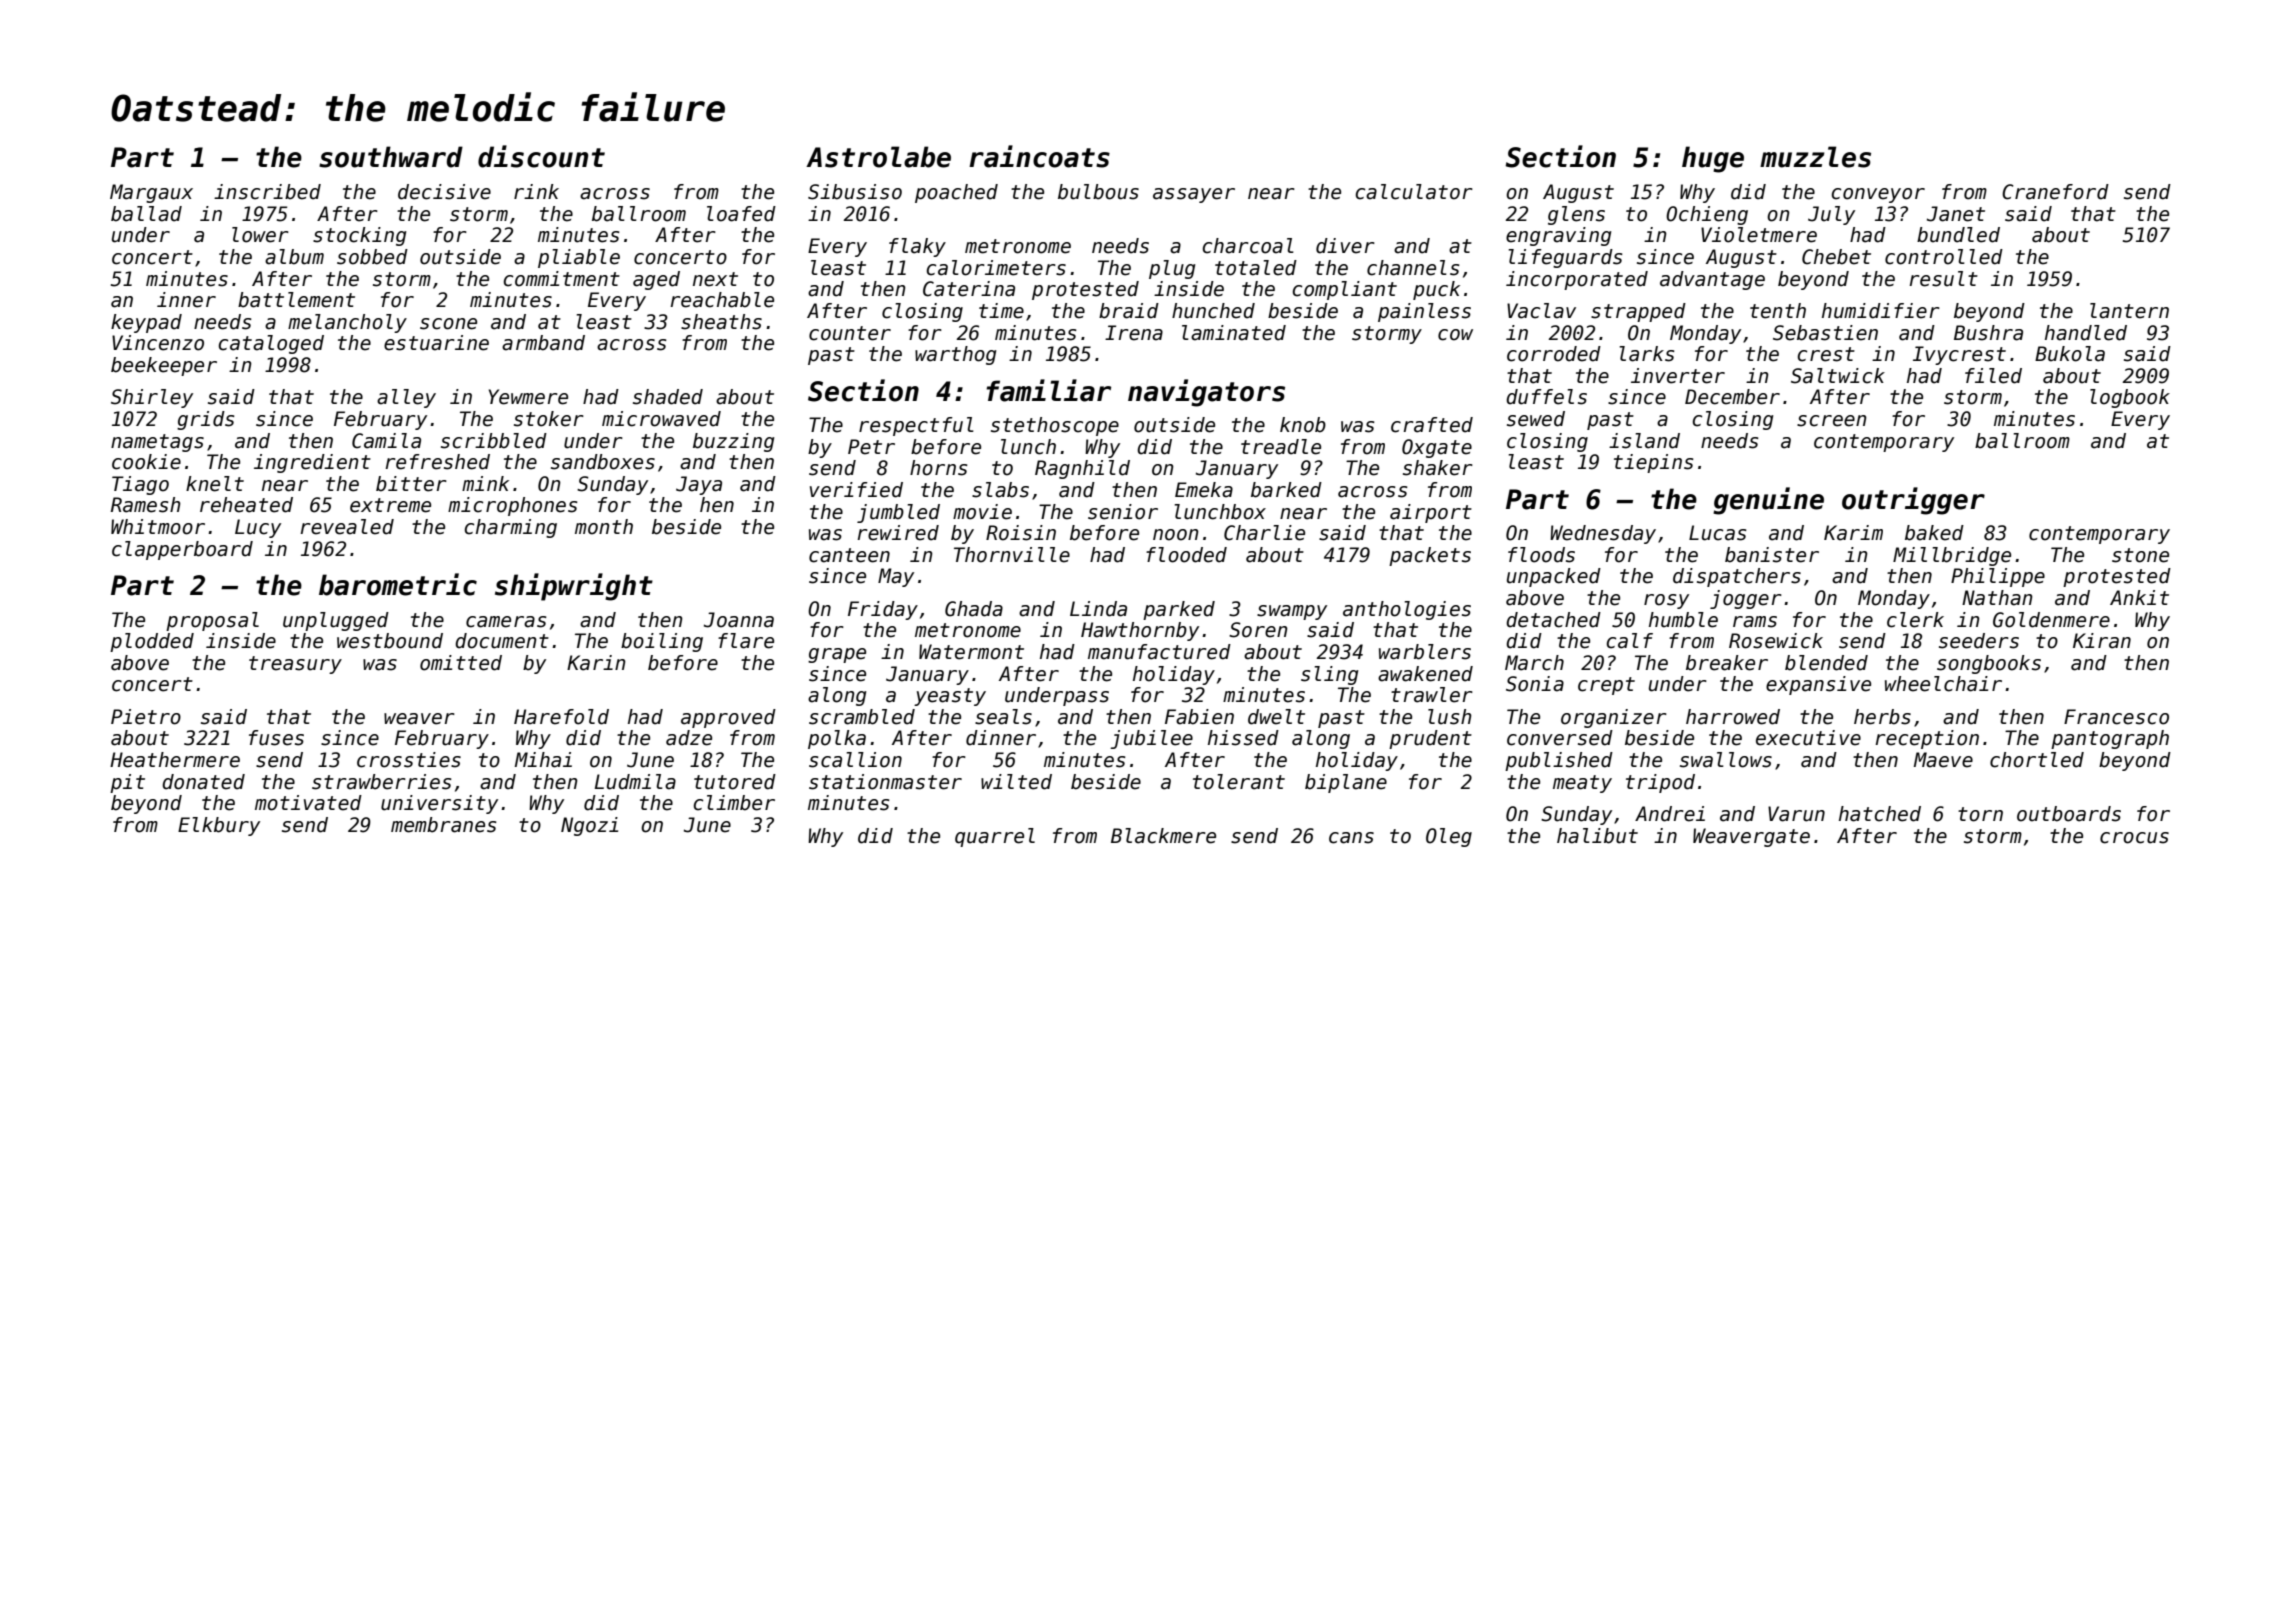 The width and height of the screenshot is (2281, 1613). Describe the element at coordinates (1239, 782) in the screenshot. I see `tolerant` at that location.
